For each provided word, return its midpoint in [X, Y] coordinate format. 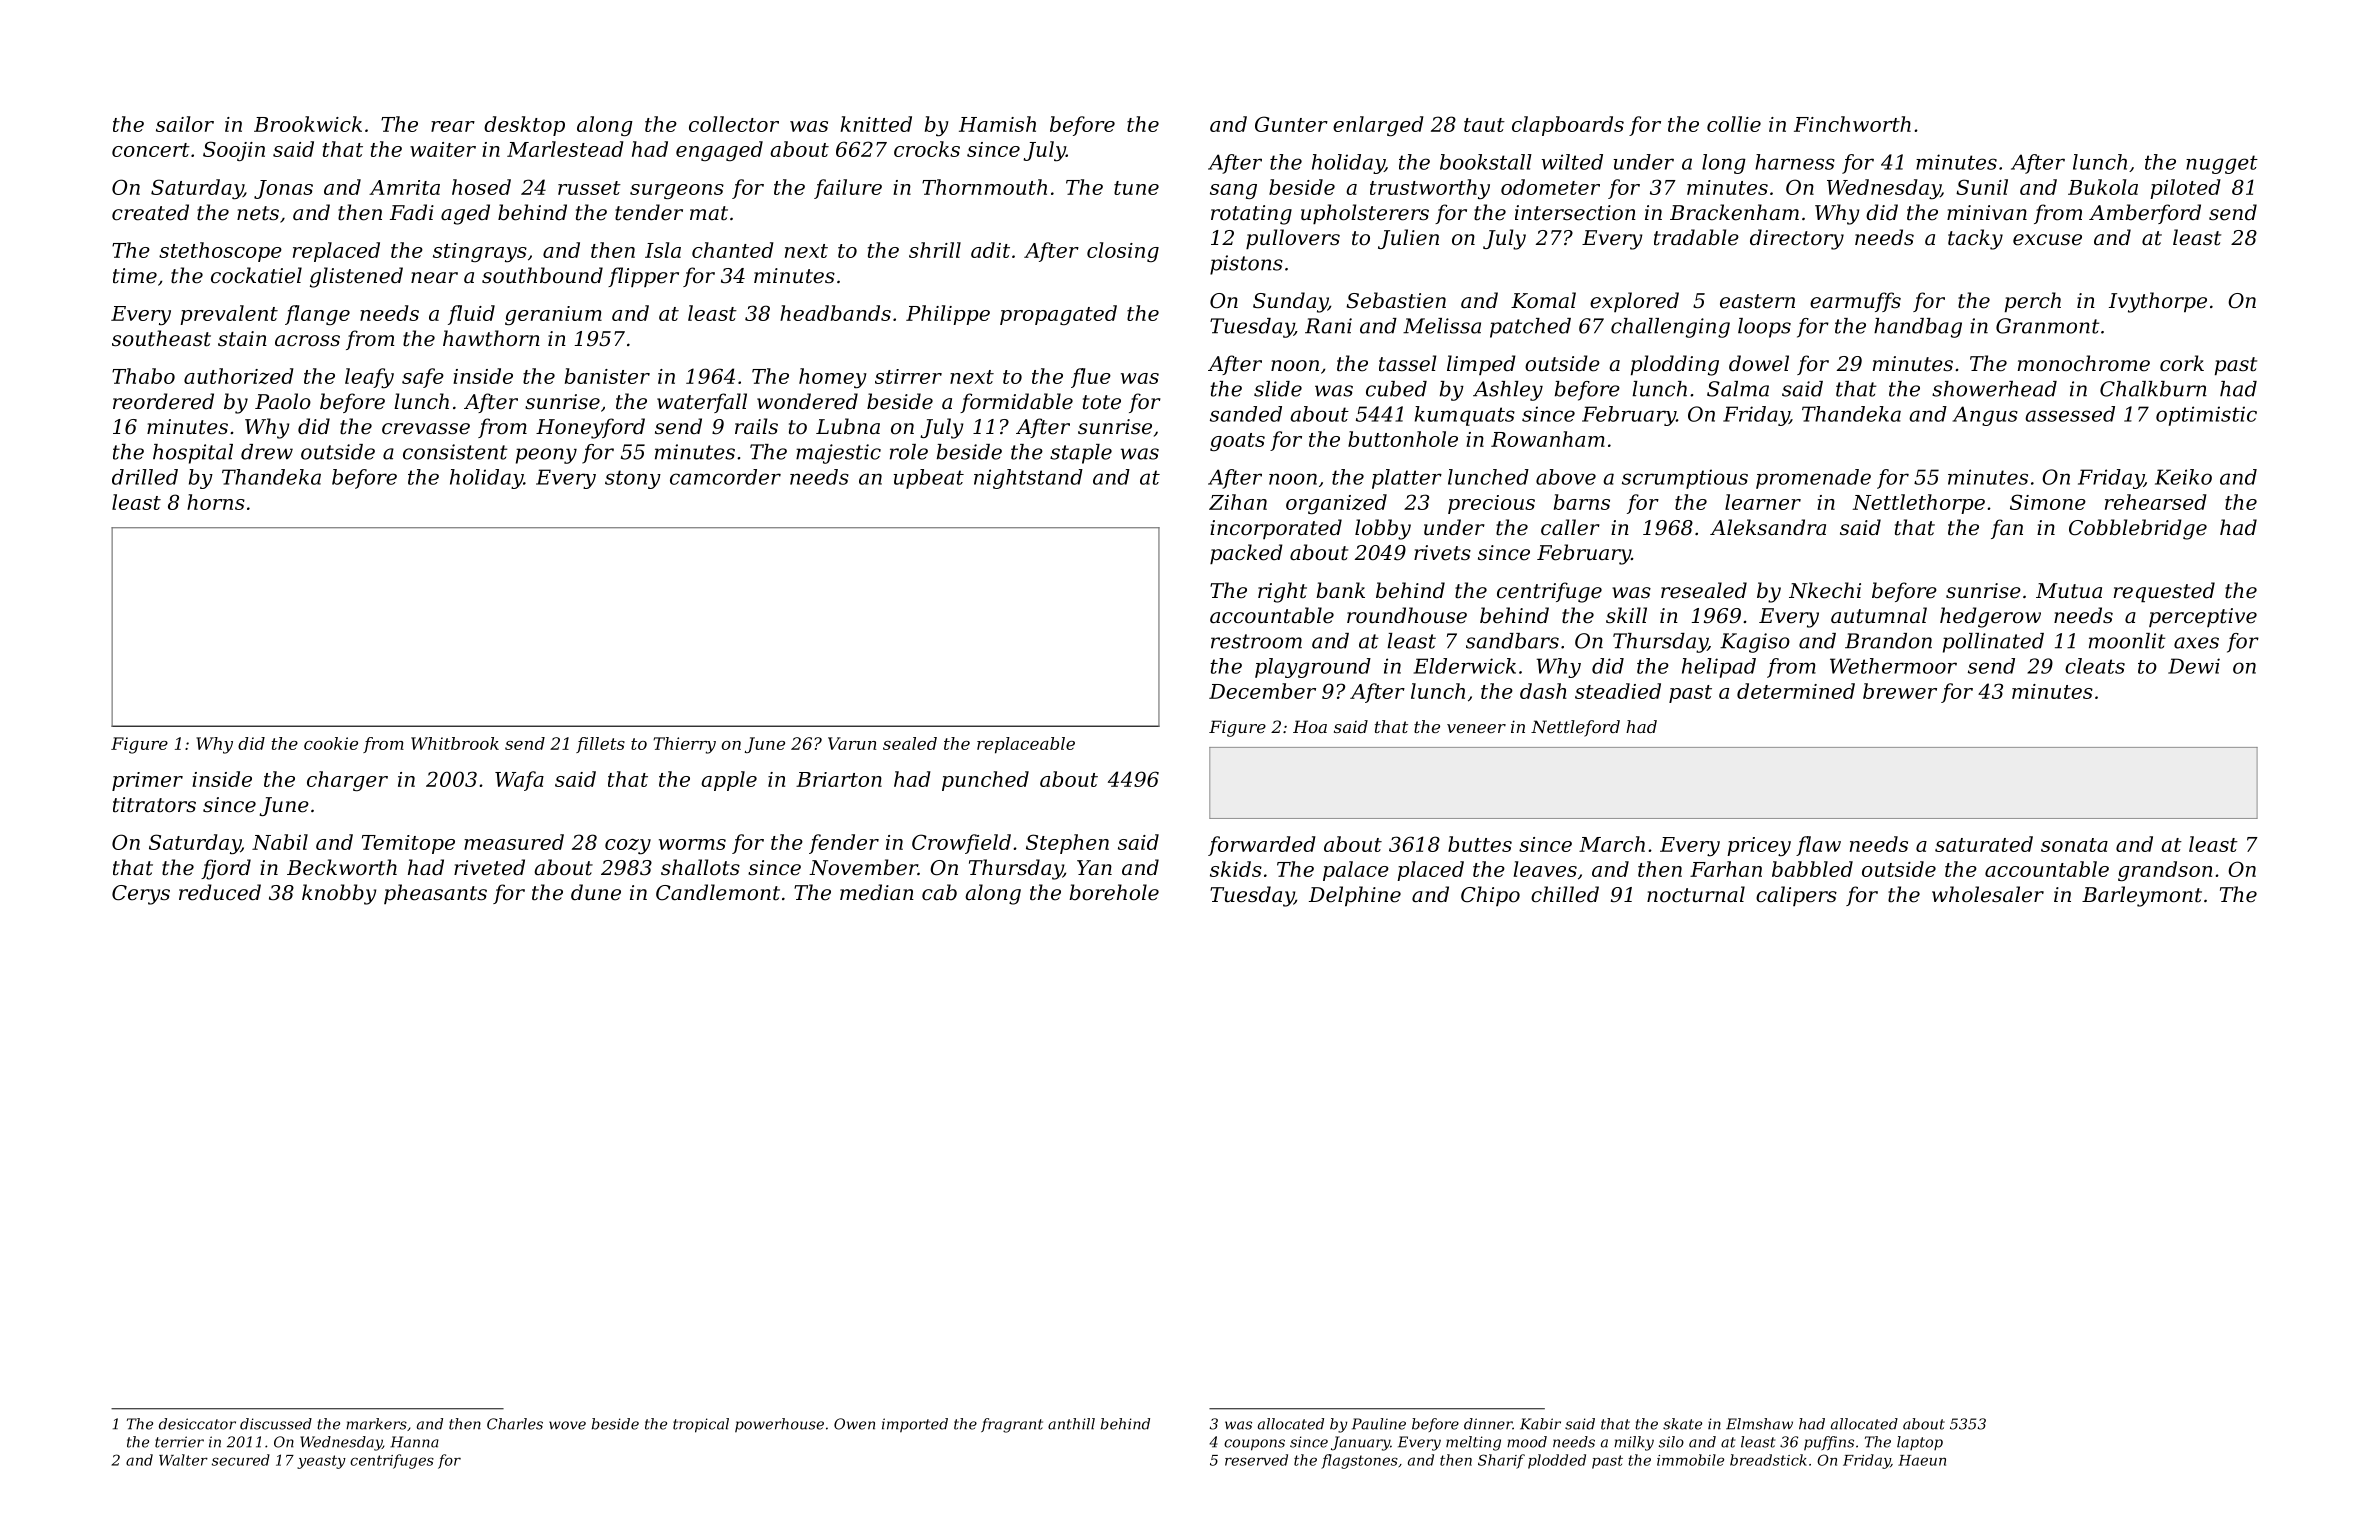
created [150, 212]
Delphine [1355, 896]
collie [1734, 124]
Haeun [1922, 1460]
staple [1081, 454]
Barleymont [2142, 896]
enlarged [1378, 126]
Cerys [141, 895]
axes [2196, 643]
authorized [239, 376]
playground [1313, 668]
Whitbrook [455, 743]
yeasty [321, 1462]
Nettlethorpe [1918, 504]
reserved [1256, 1460]
